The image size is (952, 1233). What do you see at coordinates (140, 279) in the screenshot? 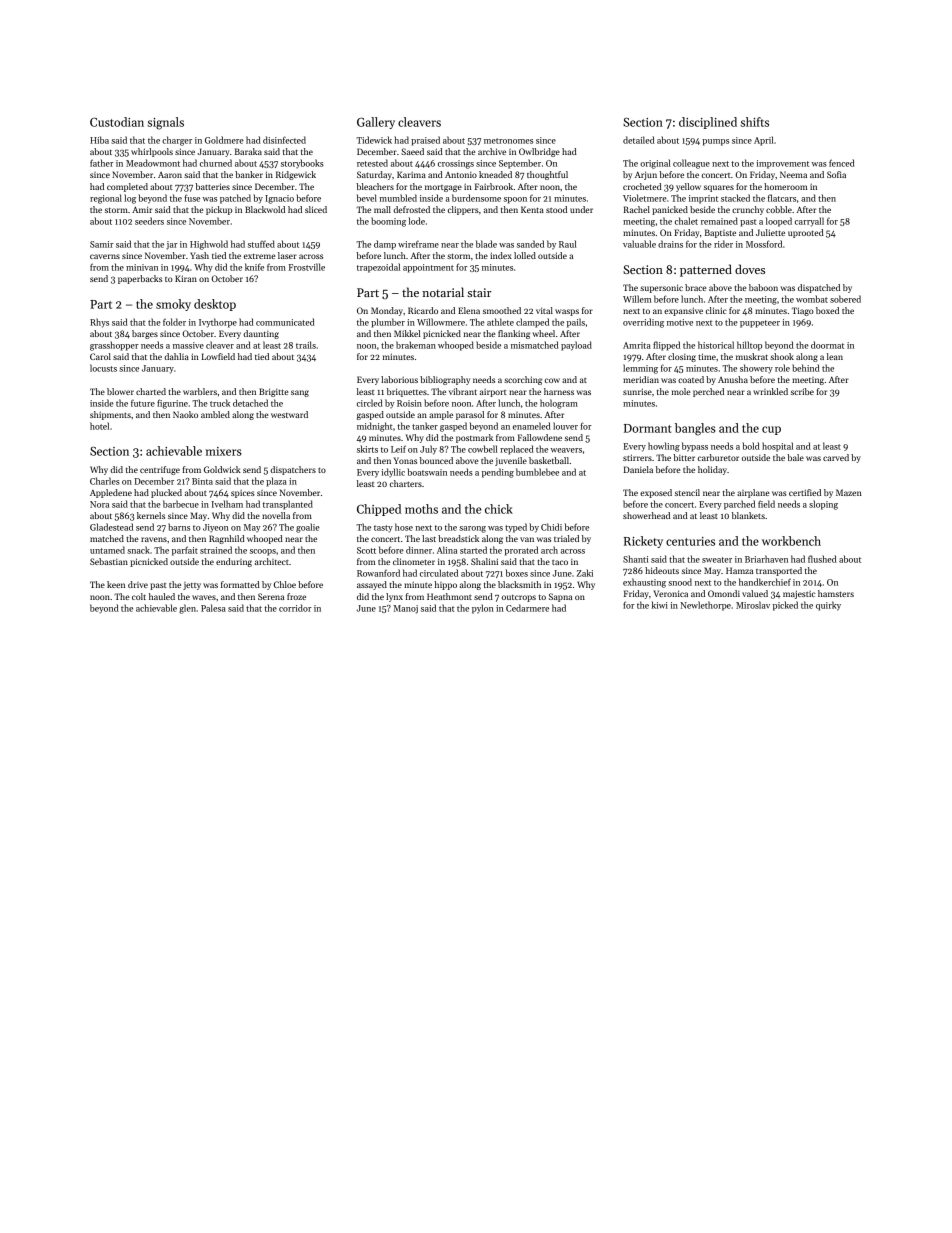
I see `paperbacks` at bounding box center [140, 279].
